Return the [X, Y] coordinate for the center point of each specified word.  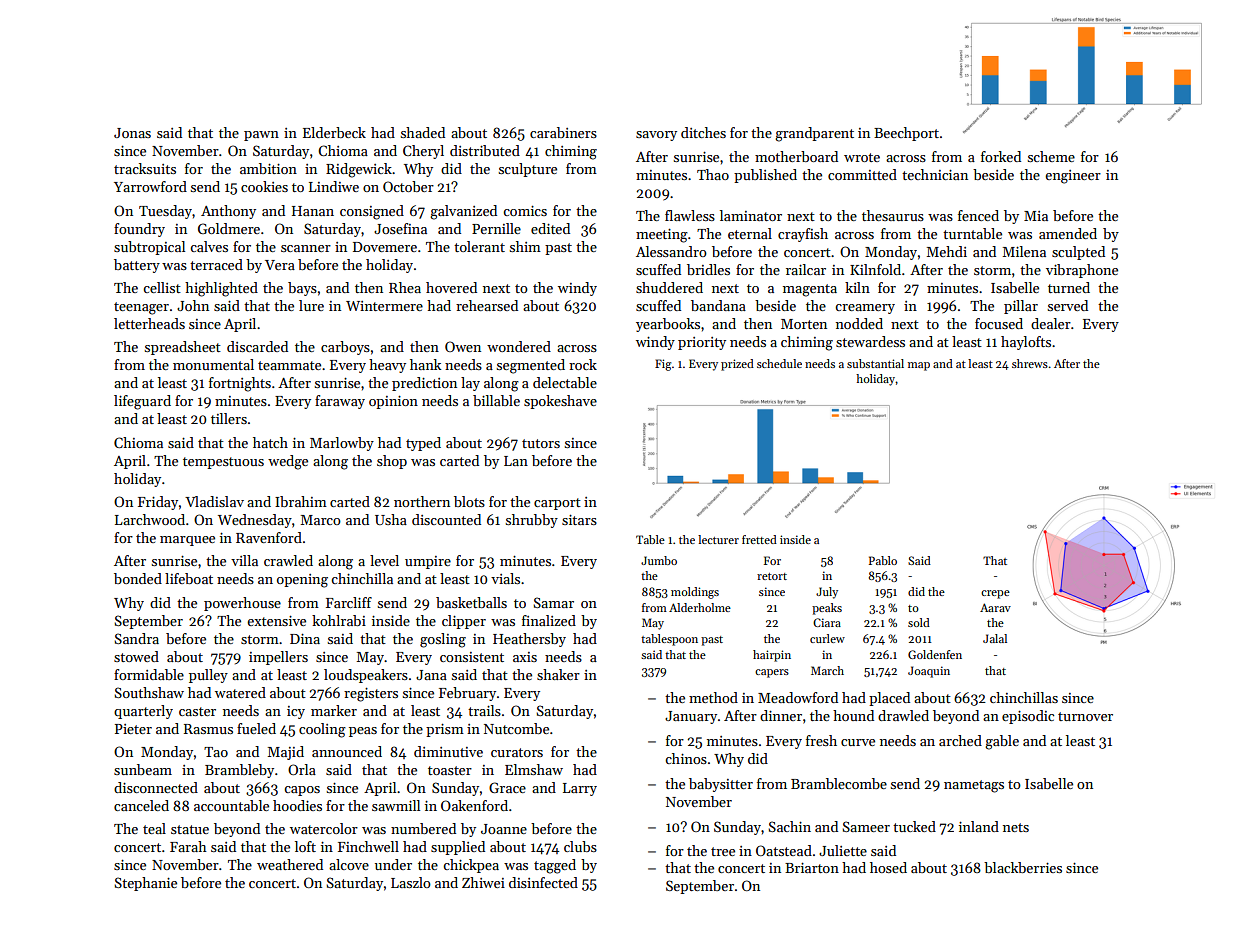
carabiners [563, 132]
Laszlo [411, 882]
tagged [555, 866]
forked [1001, 156]
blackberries [1023, 867]
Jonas [132, 133]
